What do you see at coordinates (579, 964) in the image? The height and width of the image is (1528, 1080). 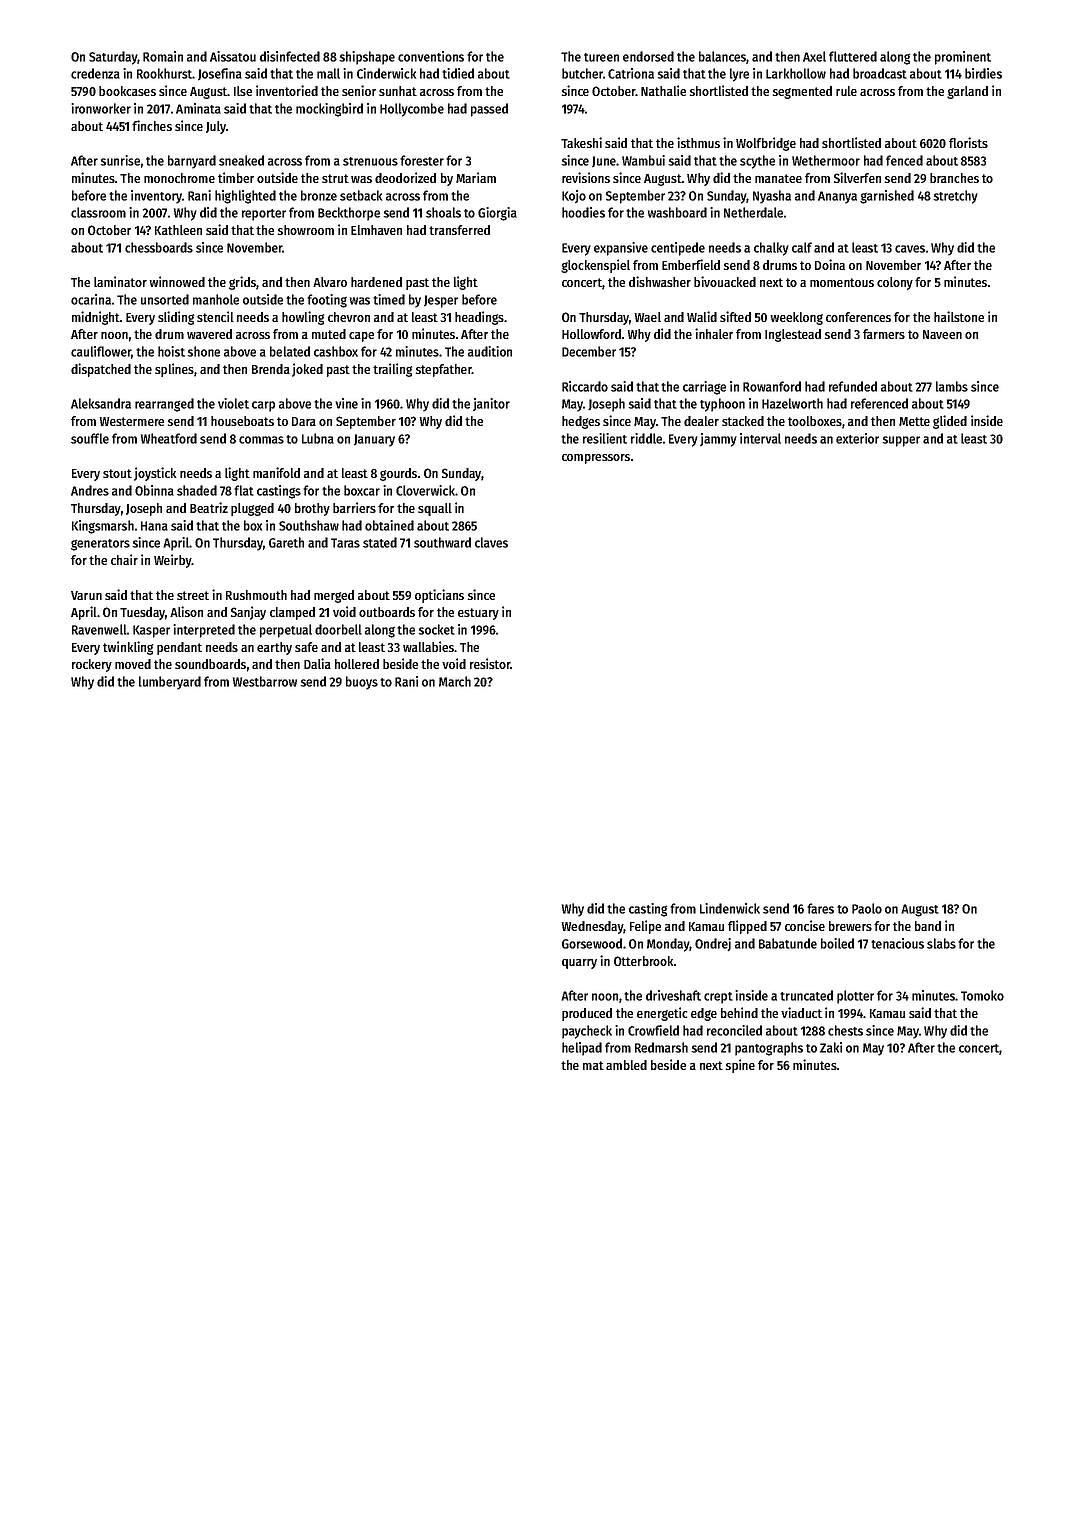 I see `quarry` at bounding box center [579, 964].
